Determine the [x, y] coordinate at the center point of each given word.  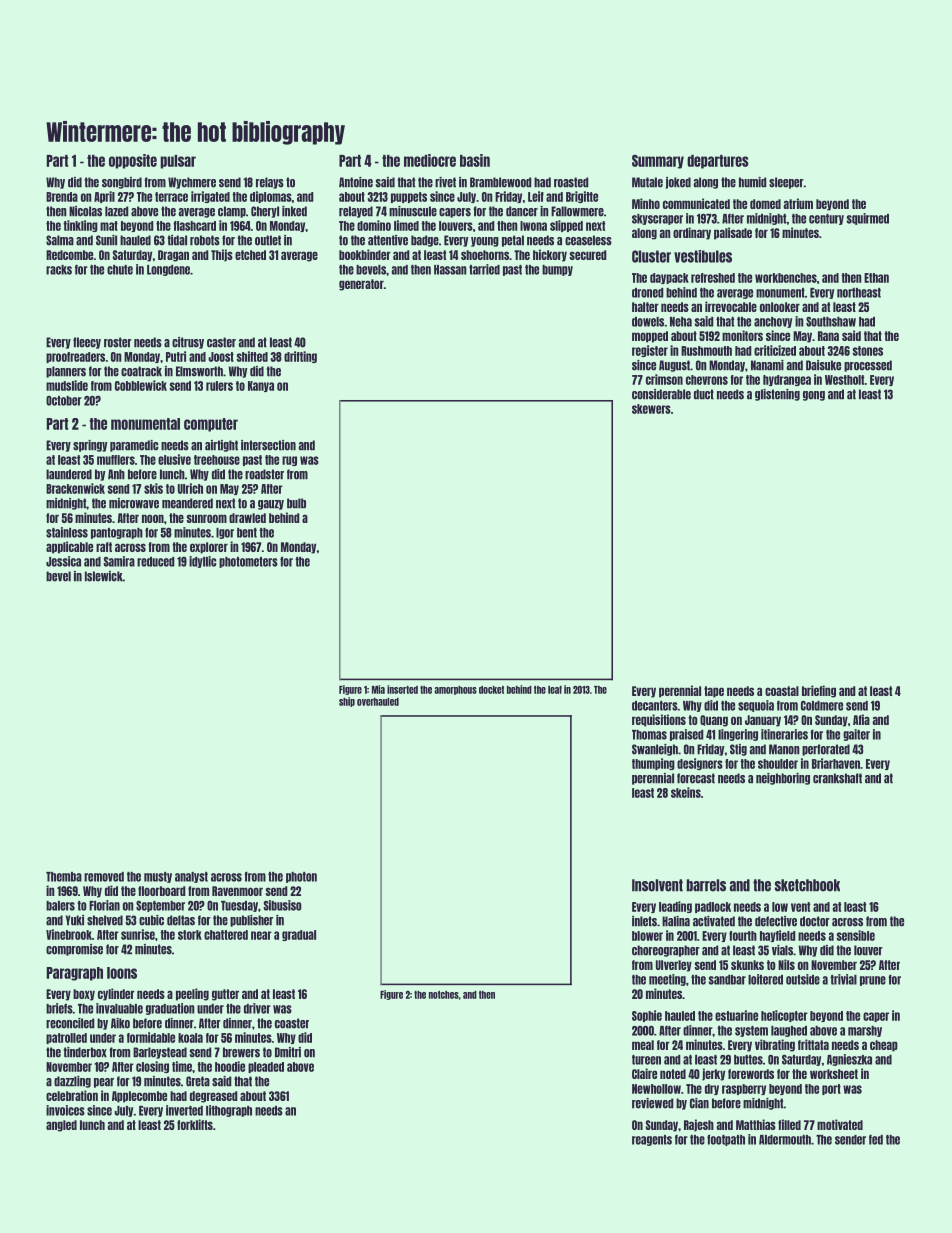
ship [347, 702]
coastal [782, 691]
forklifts [195, 1124]
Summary [658, 162]
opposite [133, 161]
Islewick [104, 576]
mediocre [430, 160]
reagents [652, 1140]
